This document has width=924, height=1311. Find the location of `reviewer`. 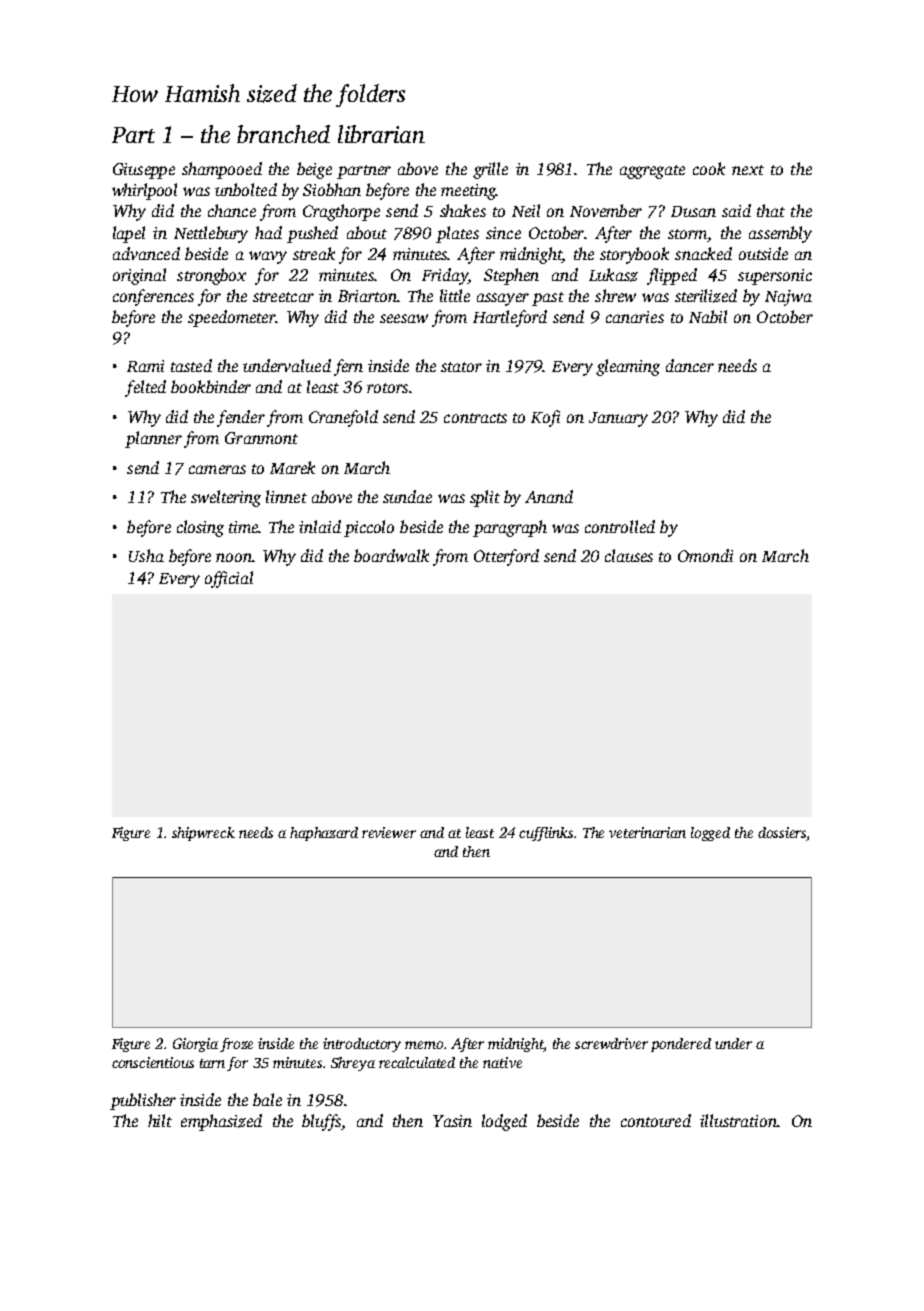

reviewer is located at coordinates (389, 832).
